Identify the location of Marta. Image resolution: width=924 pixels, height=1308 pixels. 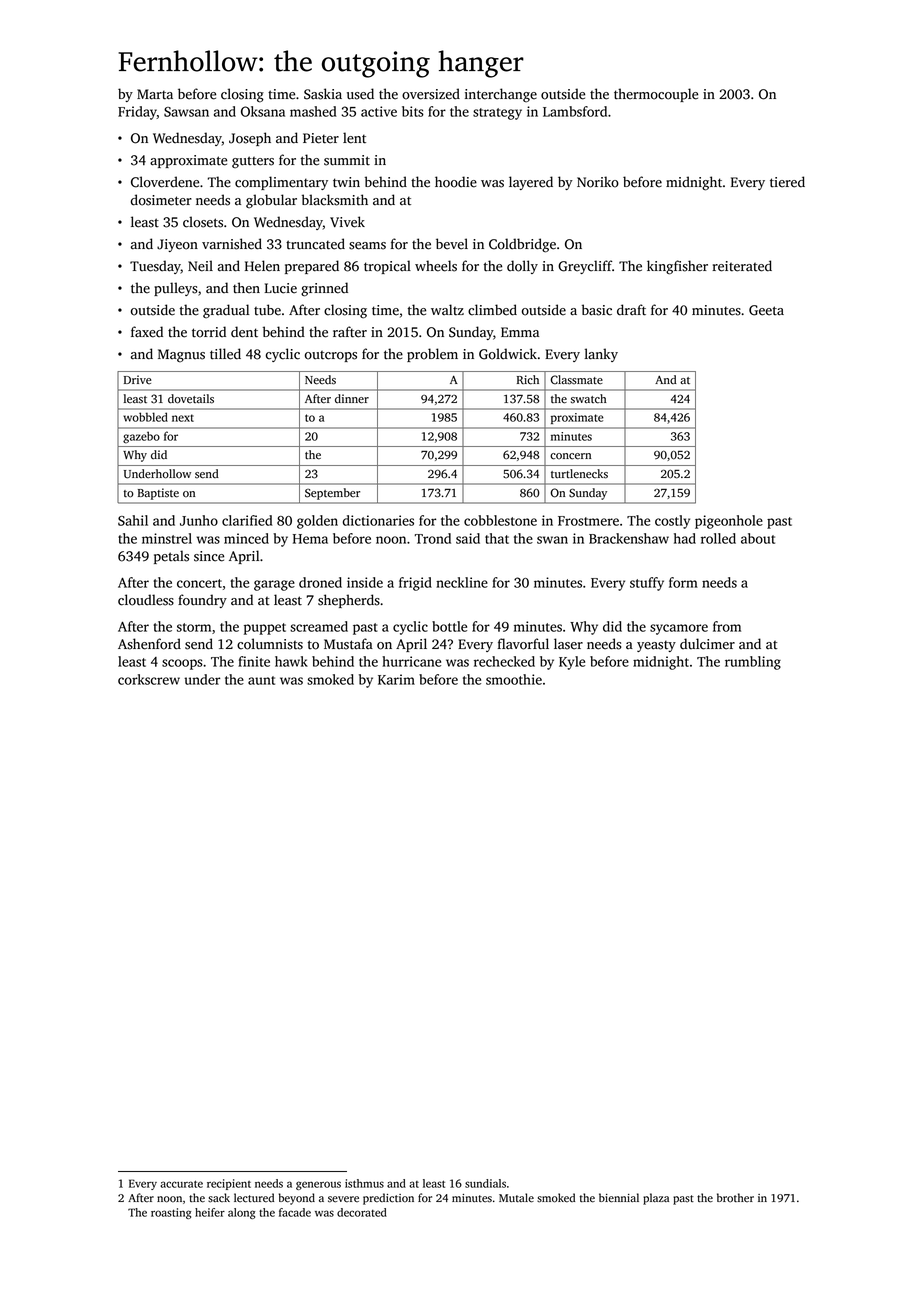
(155, 94).
